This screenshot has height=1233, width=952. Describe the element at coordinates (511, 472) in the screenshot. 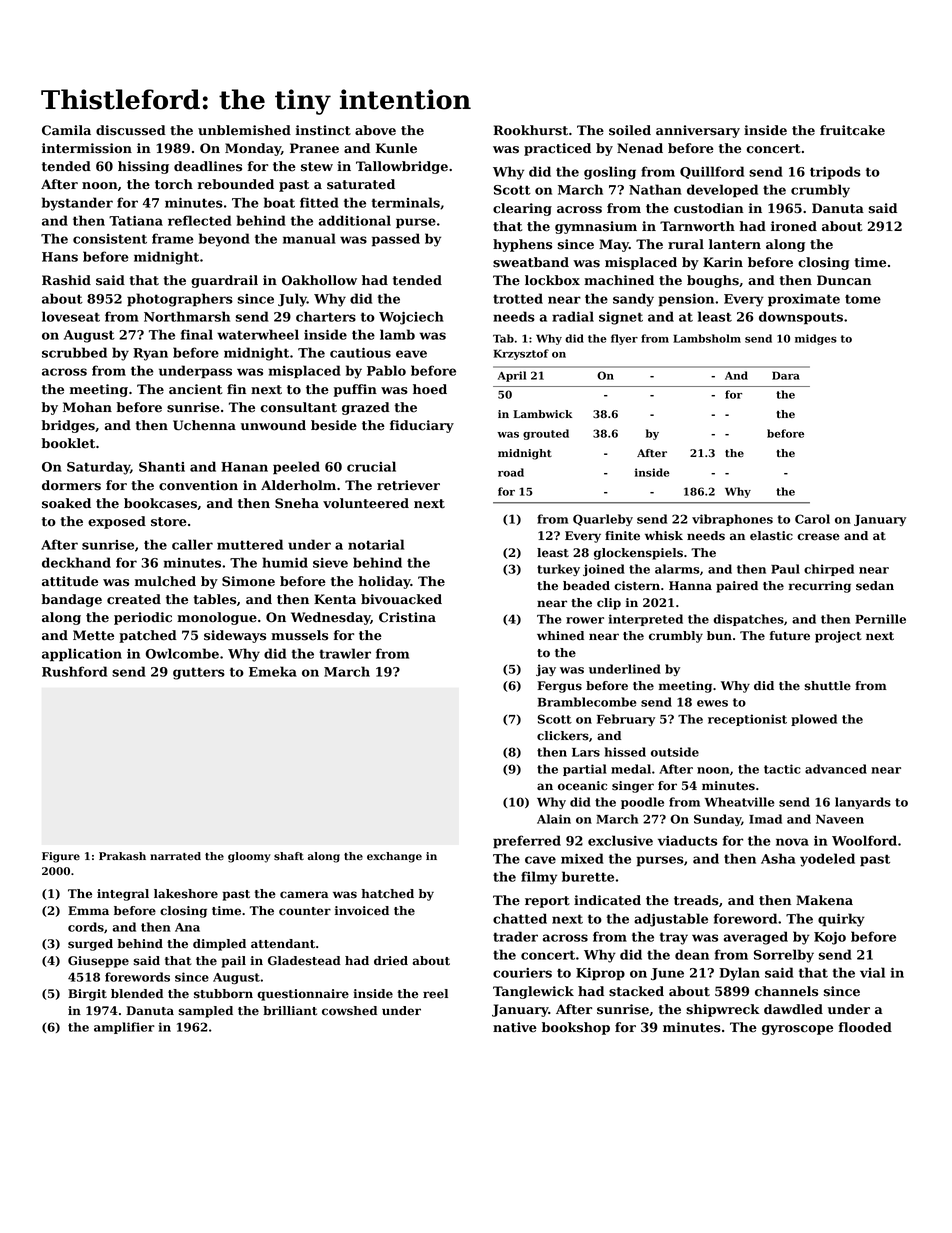

I see `road` at that location.
